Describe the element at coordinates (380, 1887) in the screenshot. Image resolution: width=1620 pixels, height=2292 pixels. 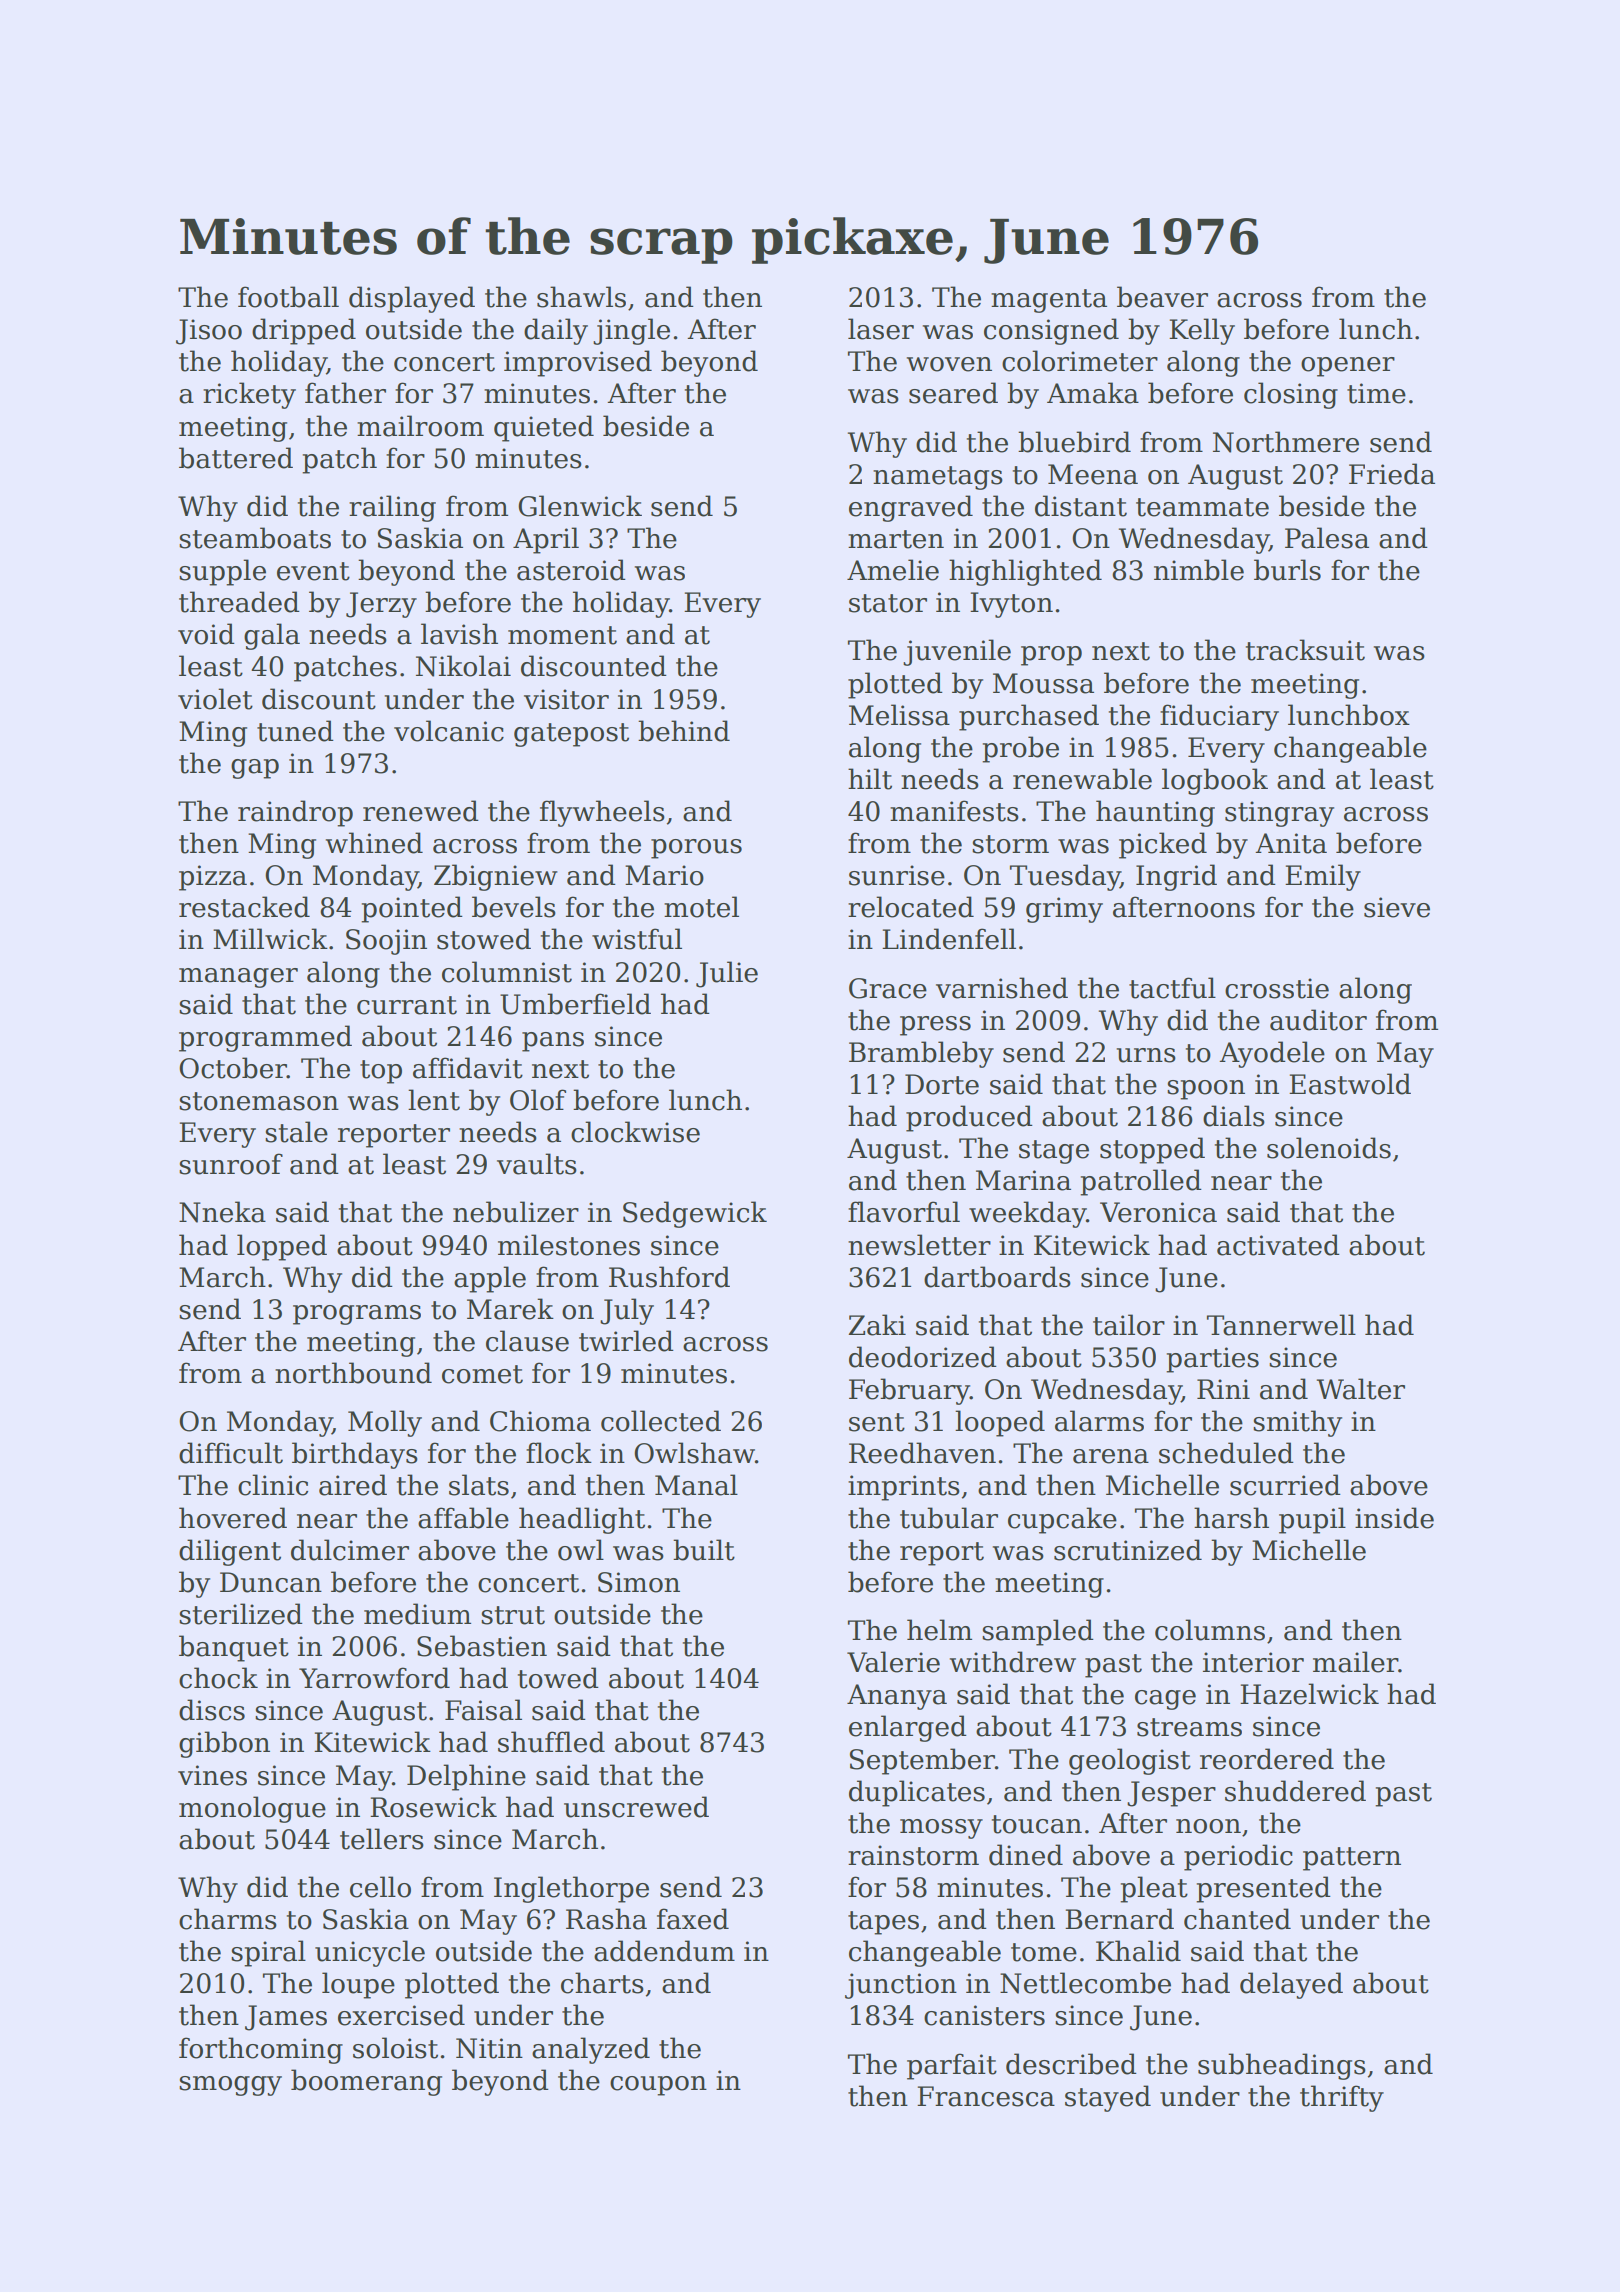
I see `cello` at that location.
